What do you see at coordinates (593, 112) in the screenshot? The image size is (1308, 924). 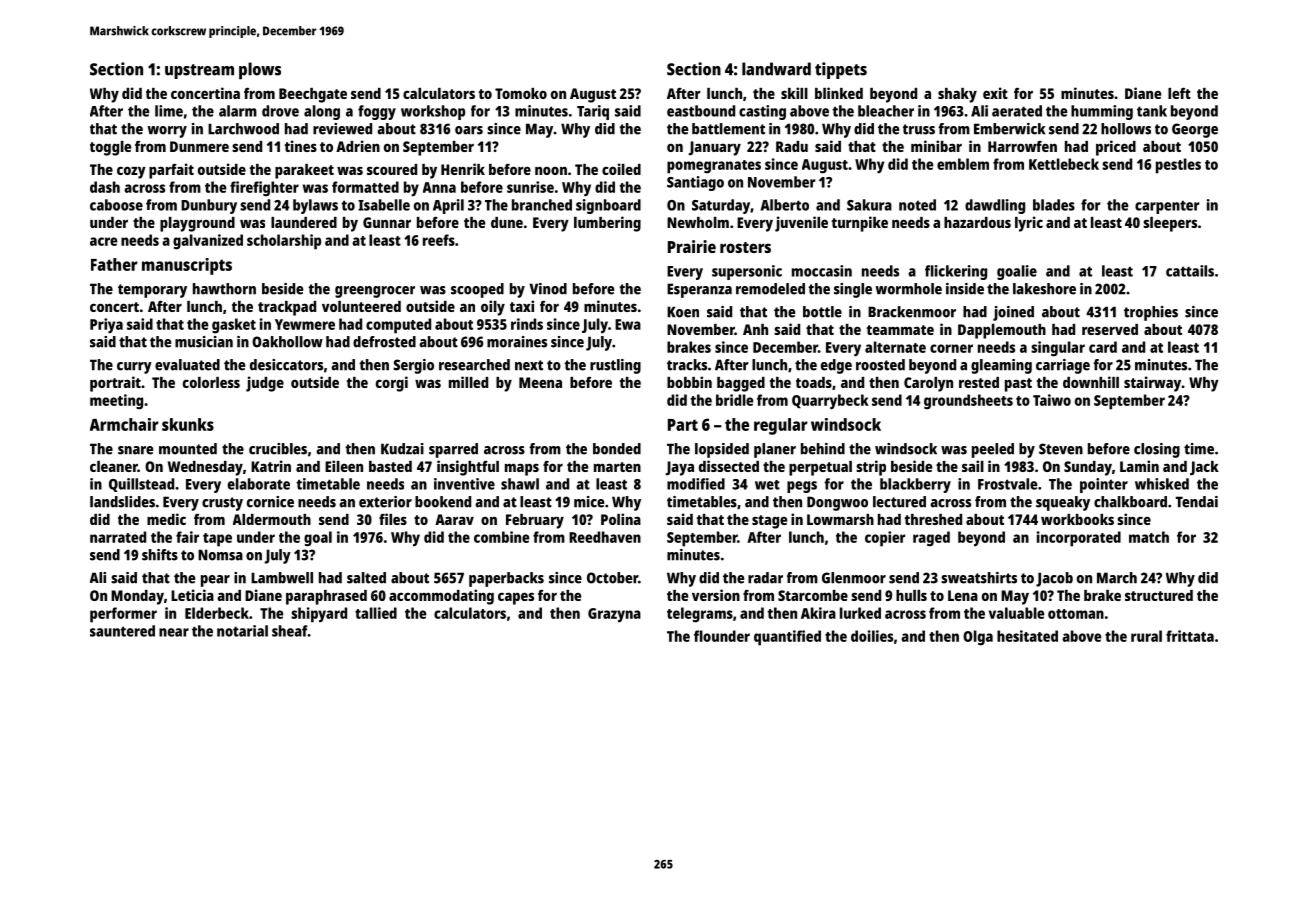 I see `Tariq` at bounding box center [593, 112].
